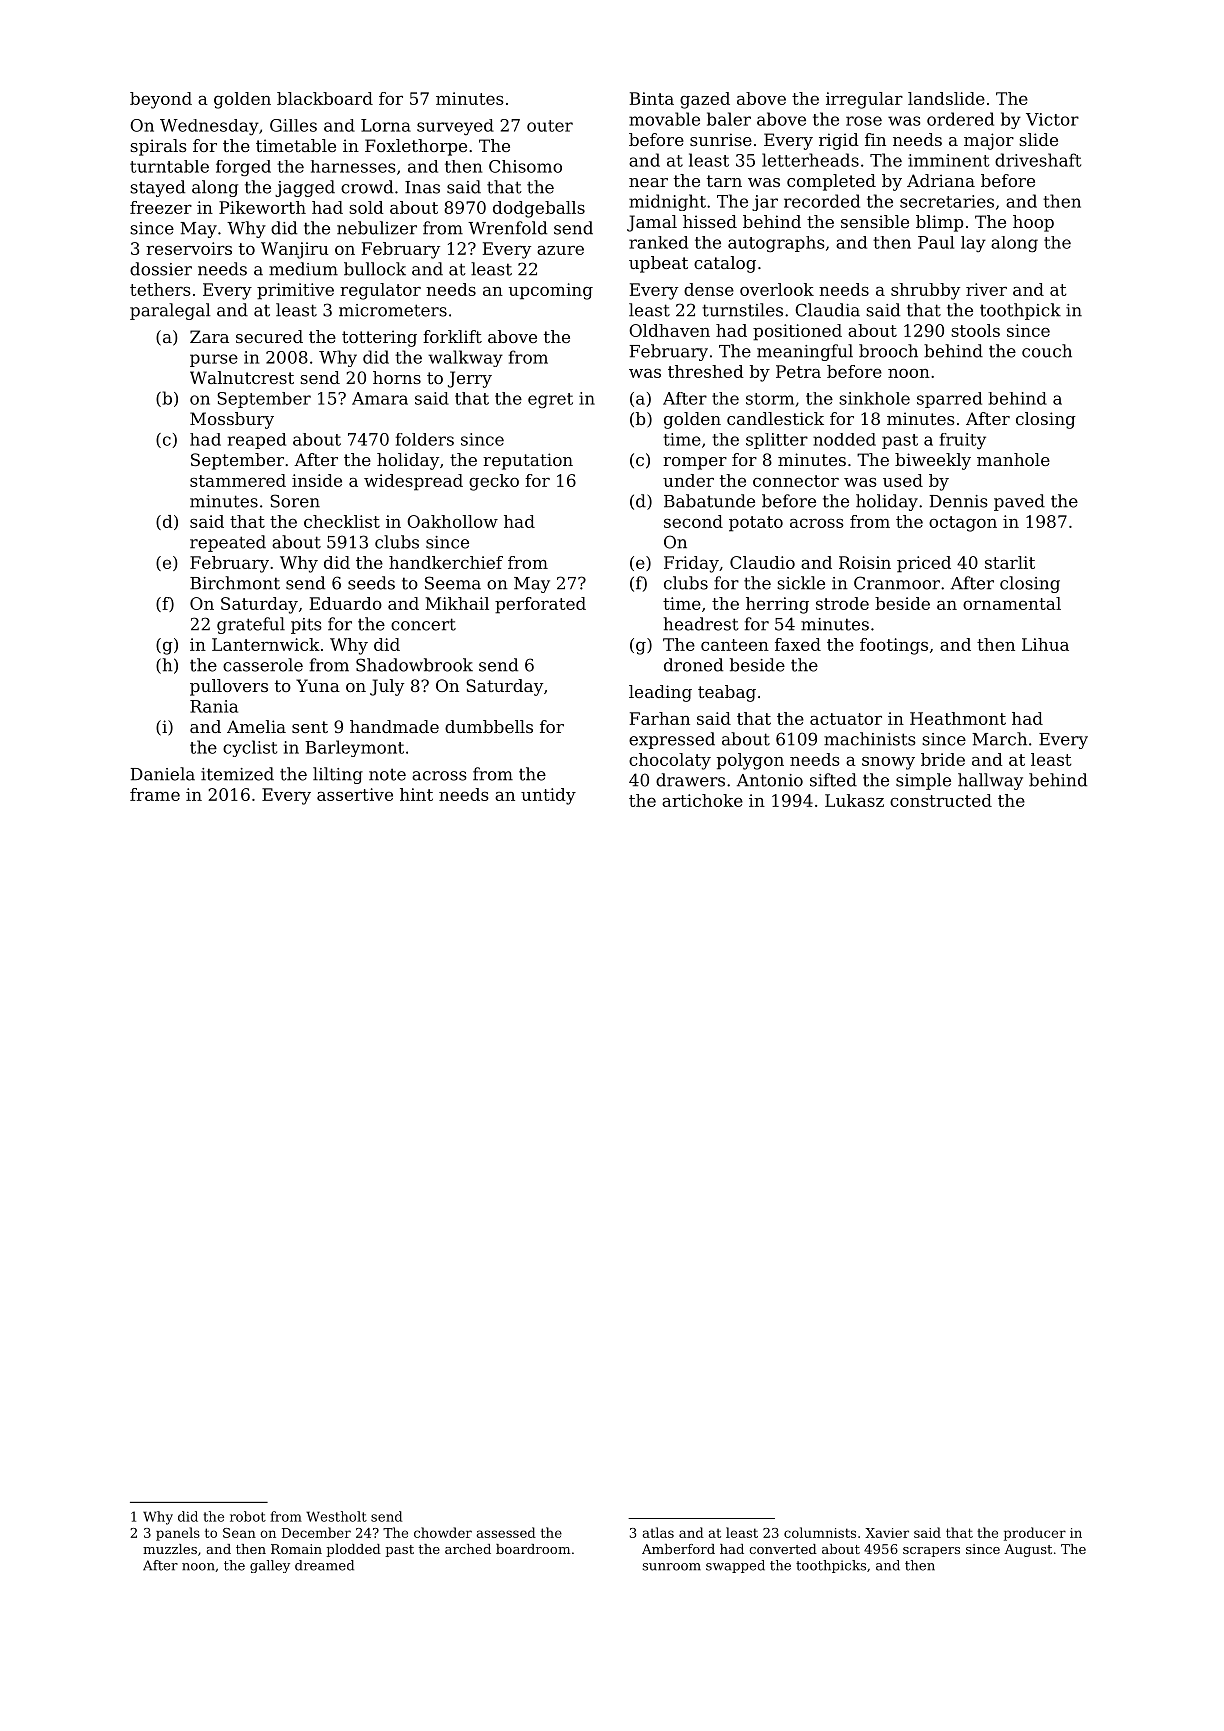 The height and width of the screenshot is (1731, 1224). What do you see at coordinates (941, 800) in the screenshot?
I see `constructed` at bounding box center [941, 800].
